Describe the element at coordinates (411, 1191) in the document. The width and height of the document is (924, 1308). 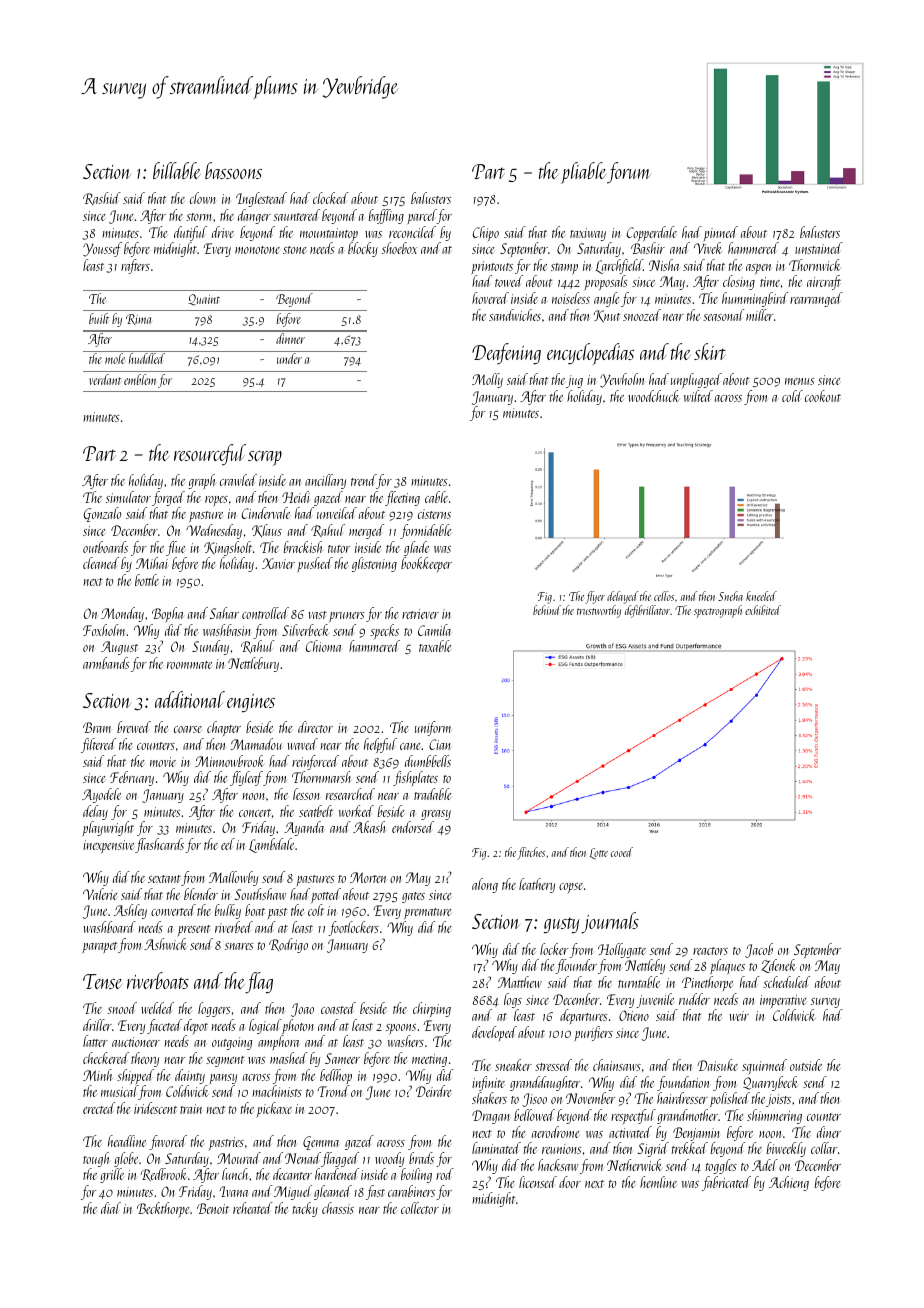
I see `carabiners` at that location.
